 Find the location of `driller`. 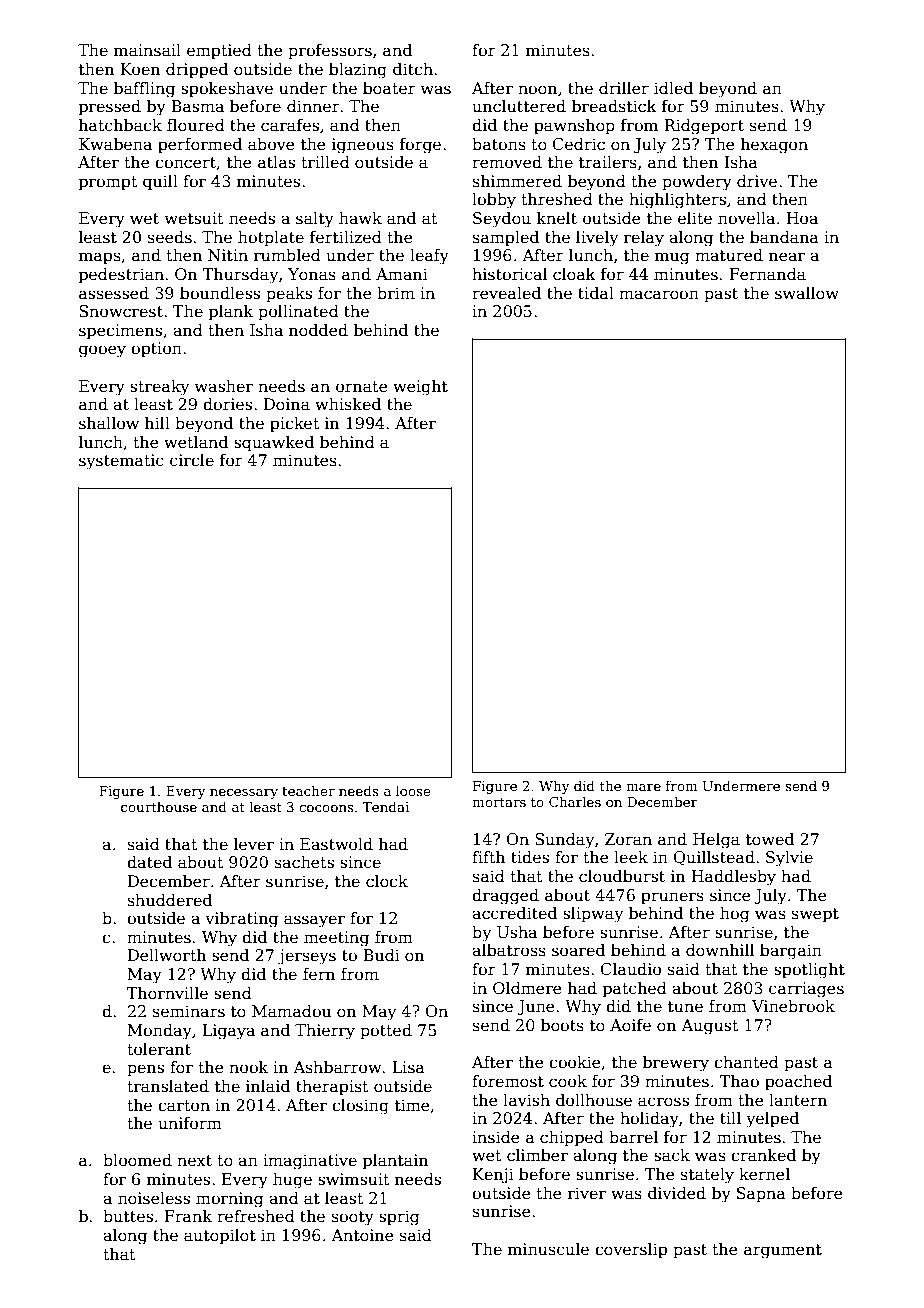

driller is located at coordinates (624, 88).
